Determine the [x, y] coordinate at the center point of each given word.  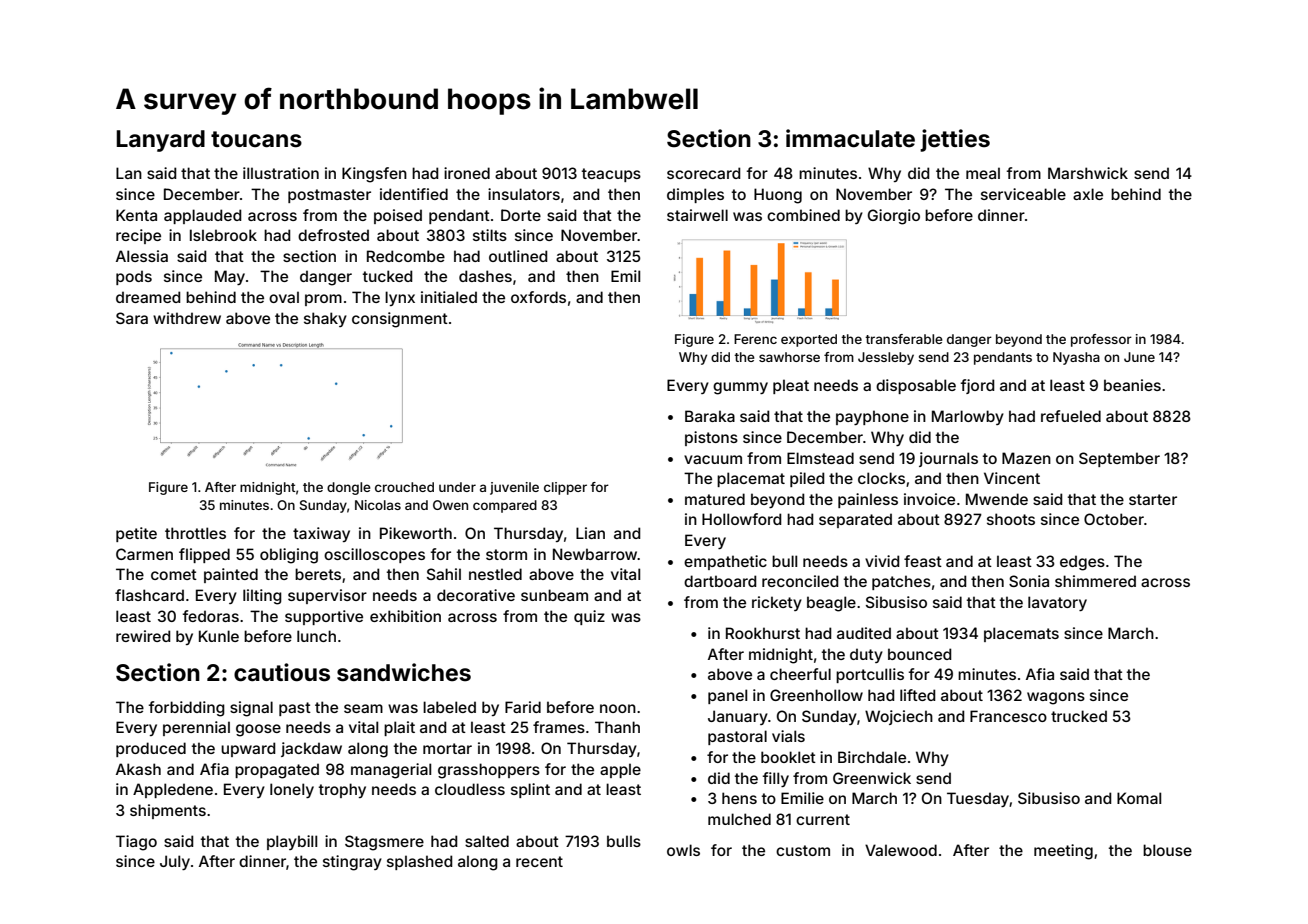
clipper [565, 488]
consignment [400, 320]
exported [809, 340]
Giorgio [894, 217]
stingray [352, 863]
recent [539, 861]
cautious [282, 672]
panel [727, 696]
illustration [281, 173]
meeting [1063, 852]
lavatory [1057, 603]
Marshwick [1088, 173]
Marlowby [968, 417]
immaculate [850, 138]
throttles [195, 533]
